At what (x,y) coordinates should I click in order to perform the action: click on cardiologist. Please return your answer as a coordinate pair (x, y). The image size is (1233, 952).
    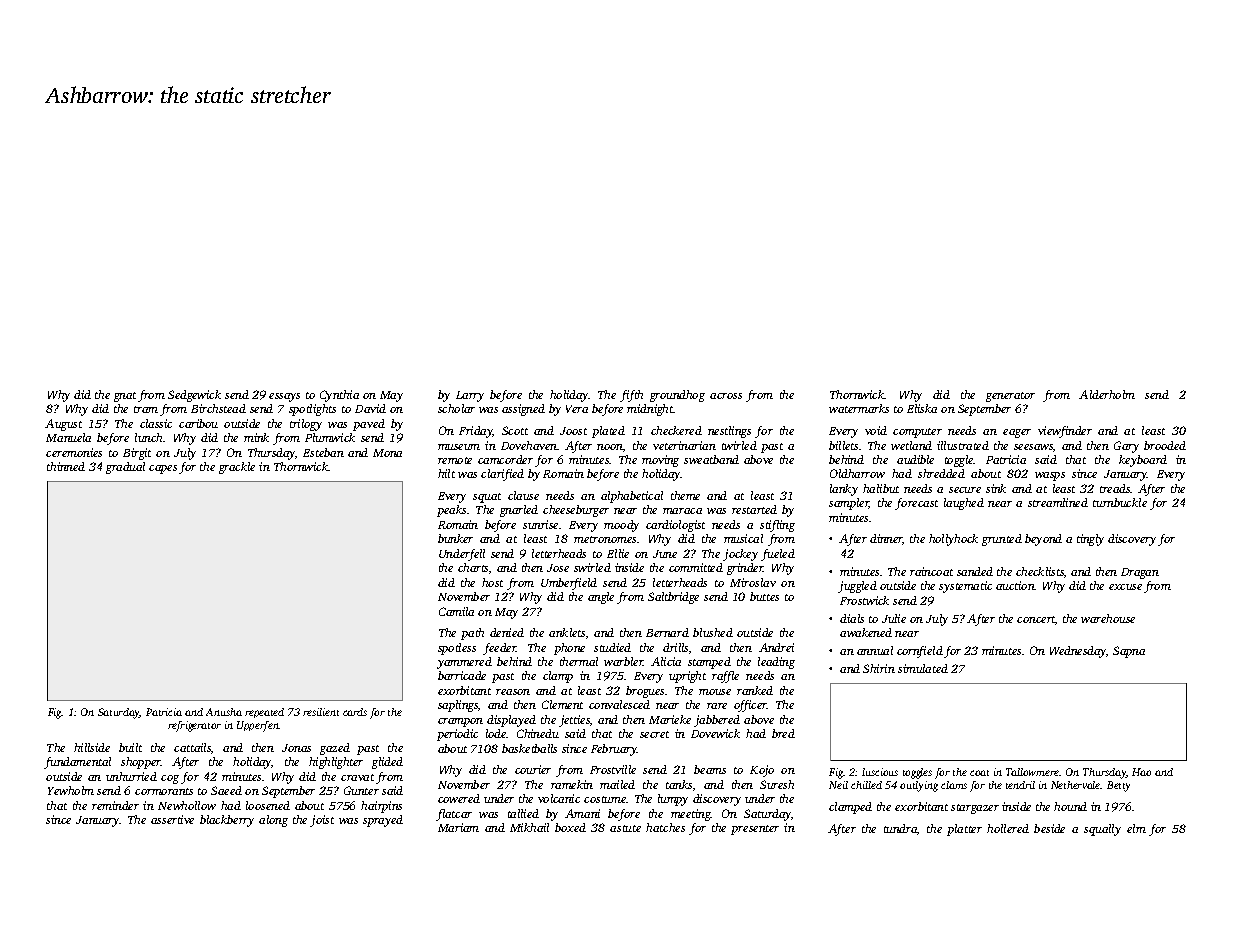
    Looking at the image, I should click on (675, 526).
